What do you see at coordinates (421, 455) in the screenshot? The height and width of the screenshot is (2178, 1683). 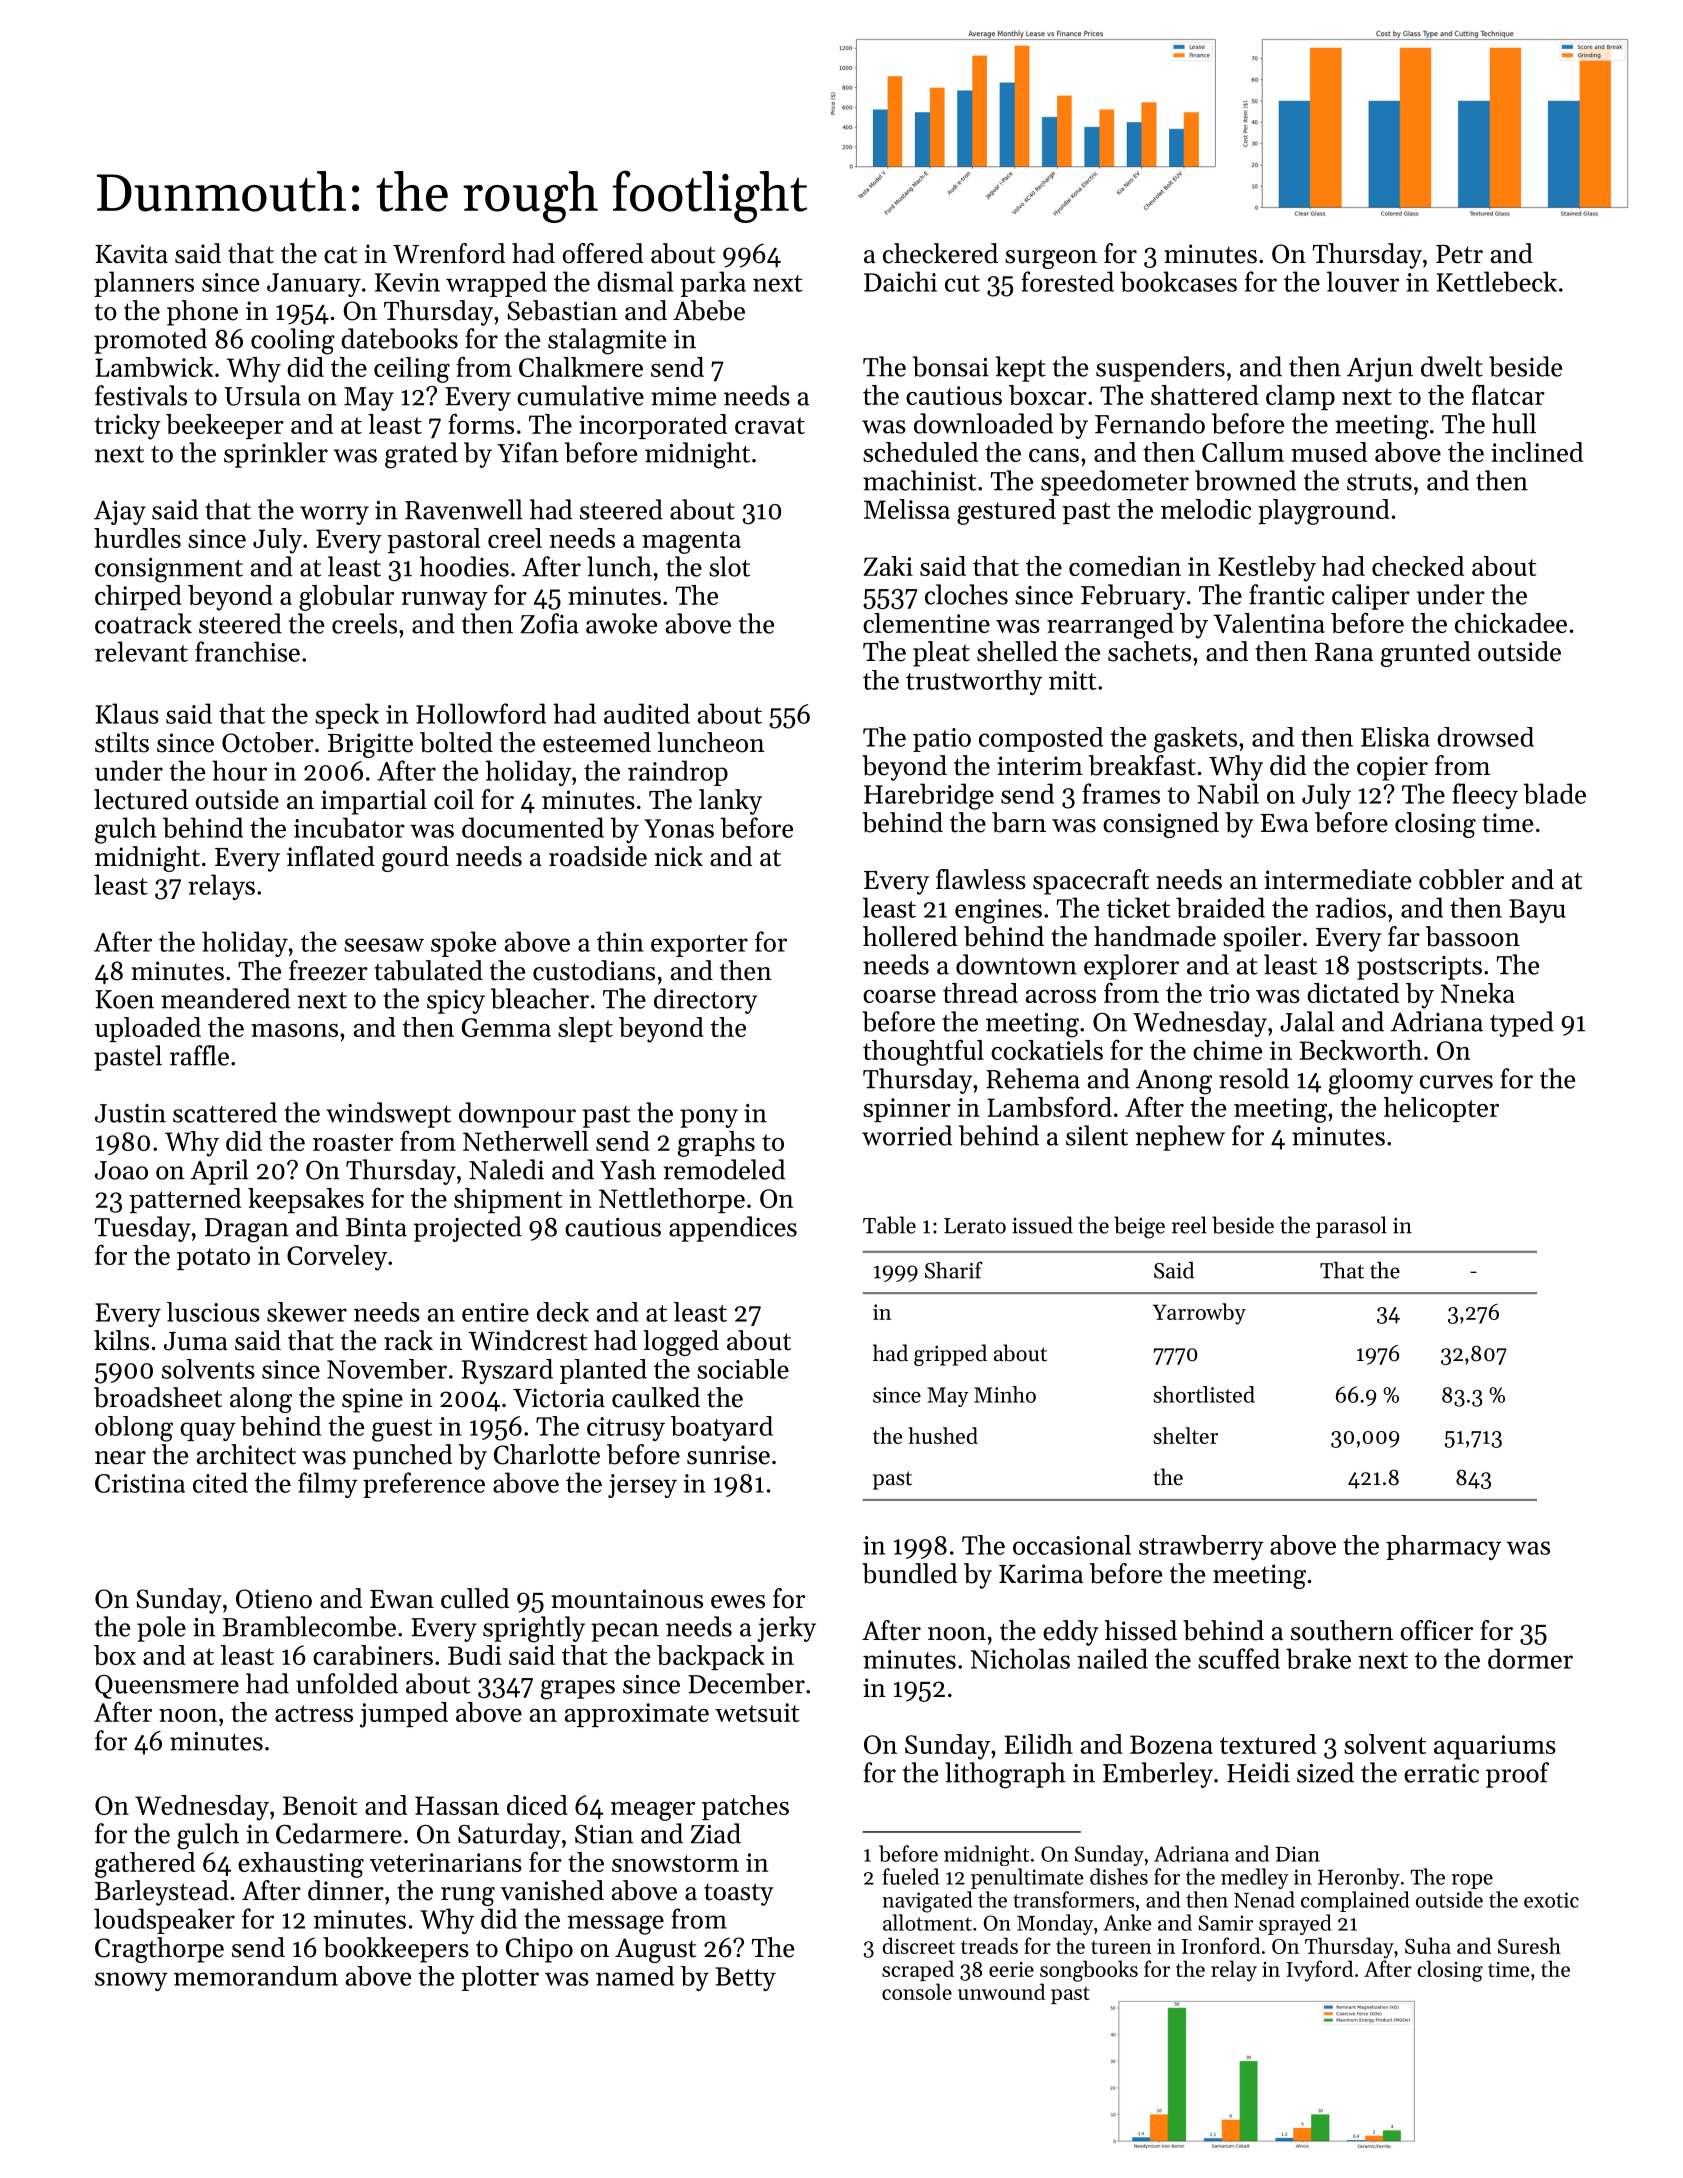 I see `grated` at bounding box center [421, 455].
